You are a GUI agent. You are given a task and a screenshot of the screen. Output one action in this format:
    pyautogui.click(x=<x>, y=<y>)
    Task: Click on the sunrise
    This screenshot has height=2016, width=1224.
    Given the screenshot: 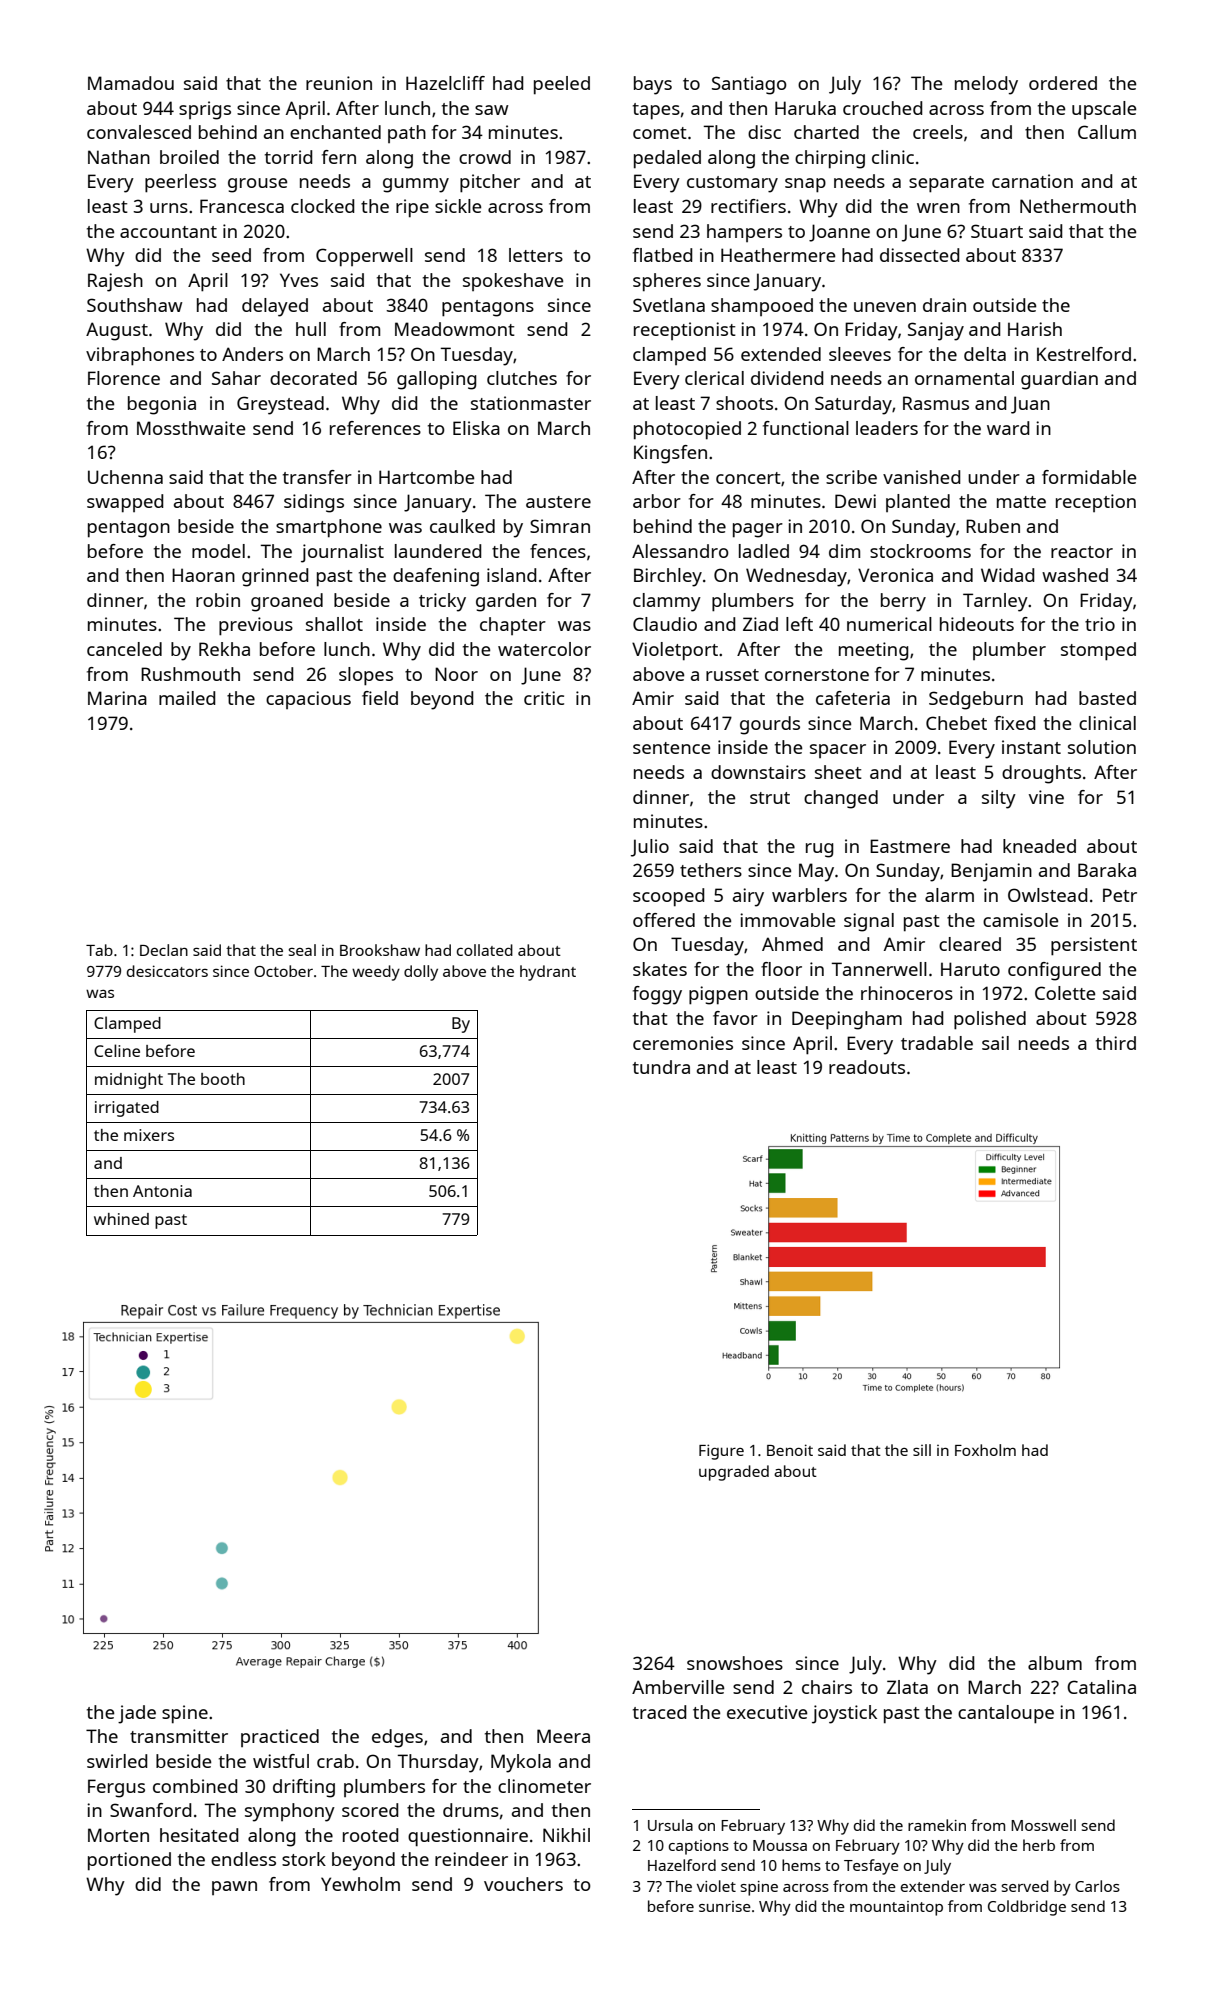 What is the action you would take?
    pyautogui.click(x=725, y=1906)
